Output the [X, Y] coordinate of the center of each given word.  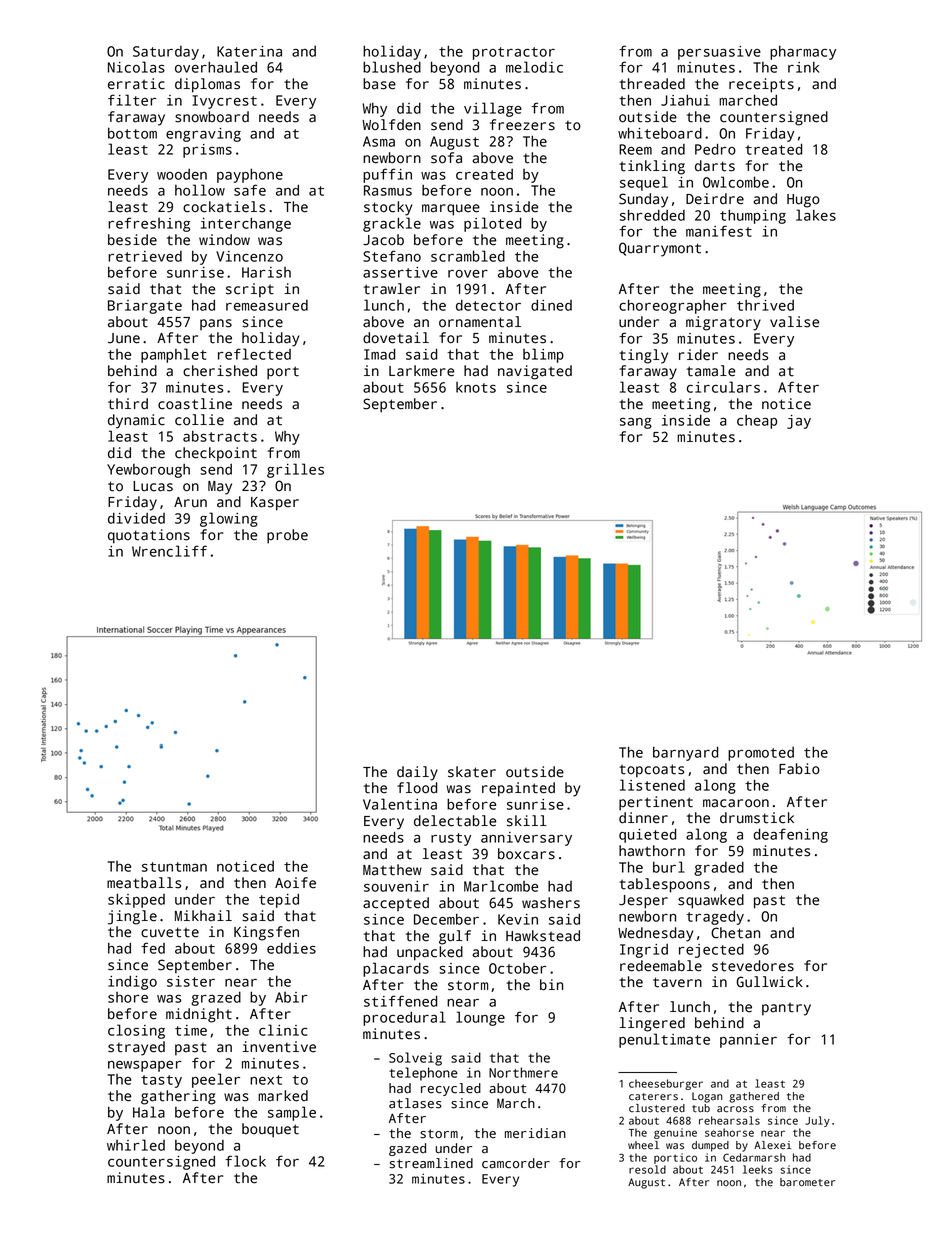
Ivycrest [224, 102]
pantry [786, 1009]
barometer [807, 1182]
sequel [644, 183]
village [493, 109]
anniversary [526, 839]
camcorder [516, 1163]
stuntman [174, 867]
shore [128, 997]
